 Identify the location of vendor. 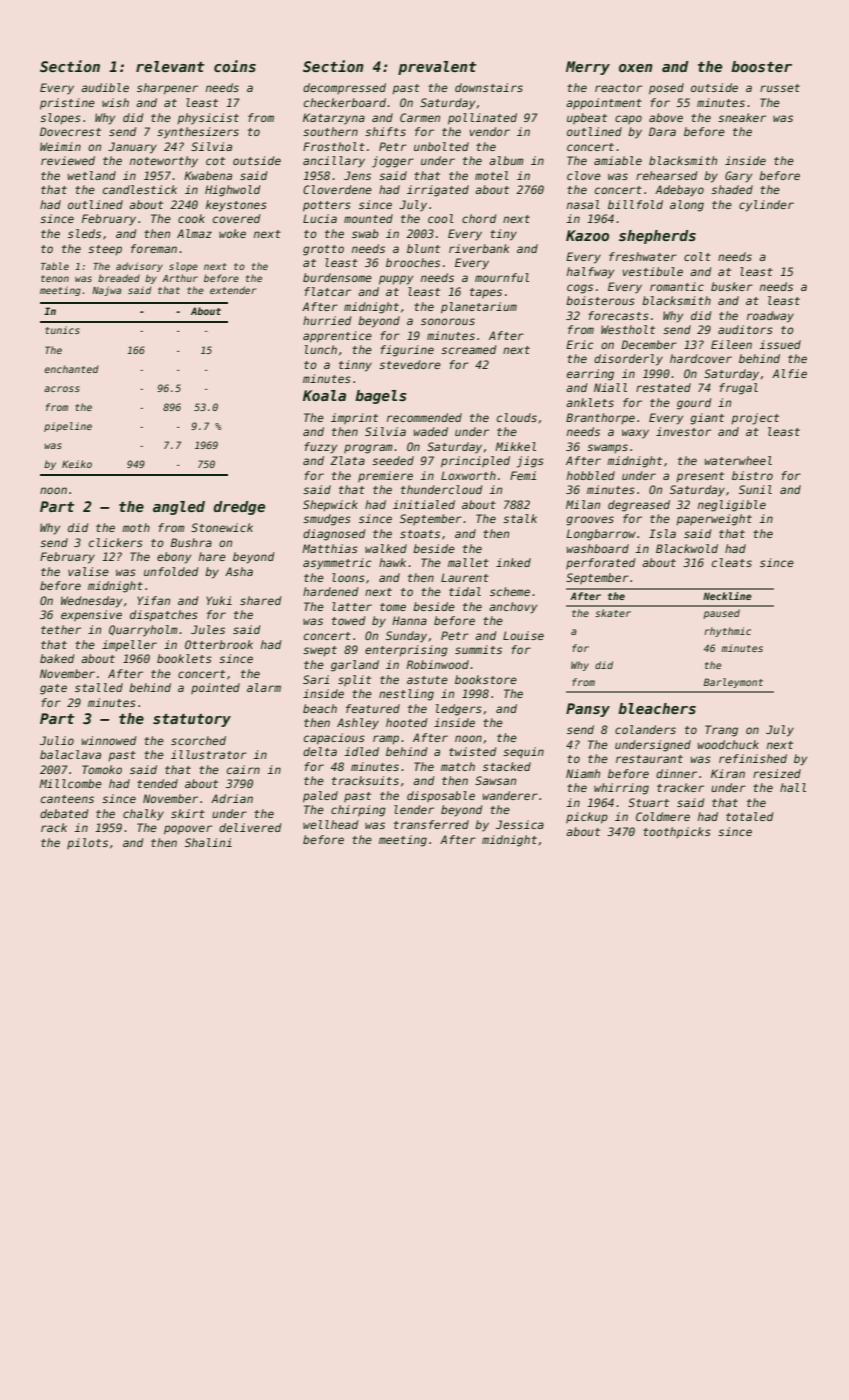
(489, 131).
